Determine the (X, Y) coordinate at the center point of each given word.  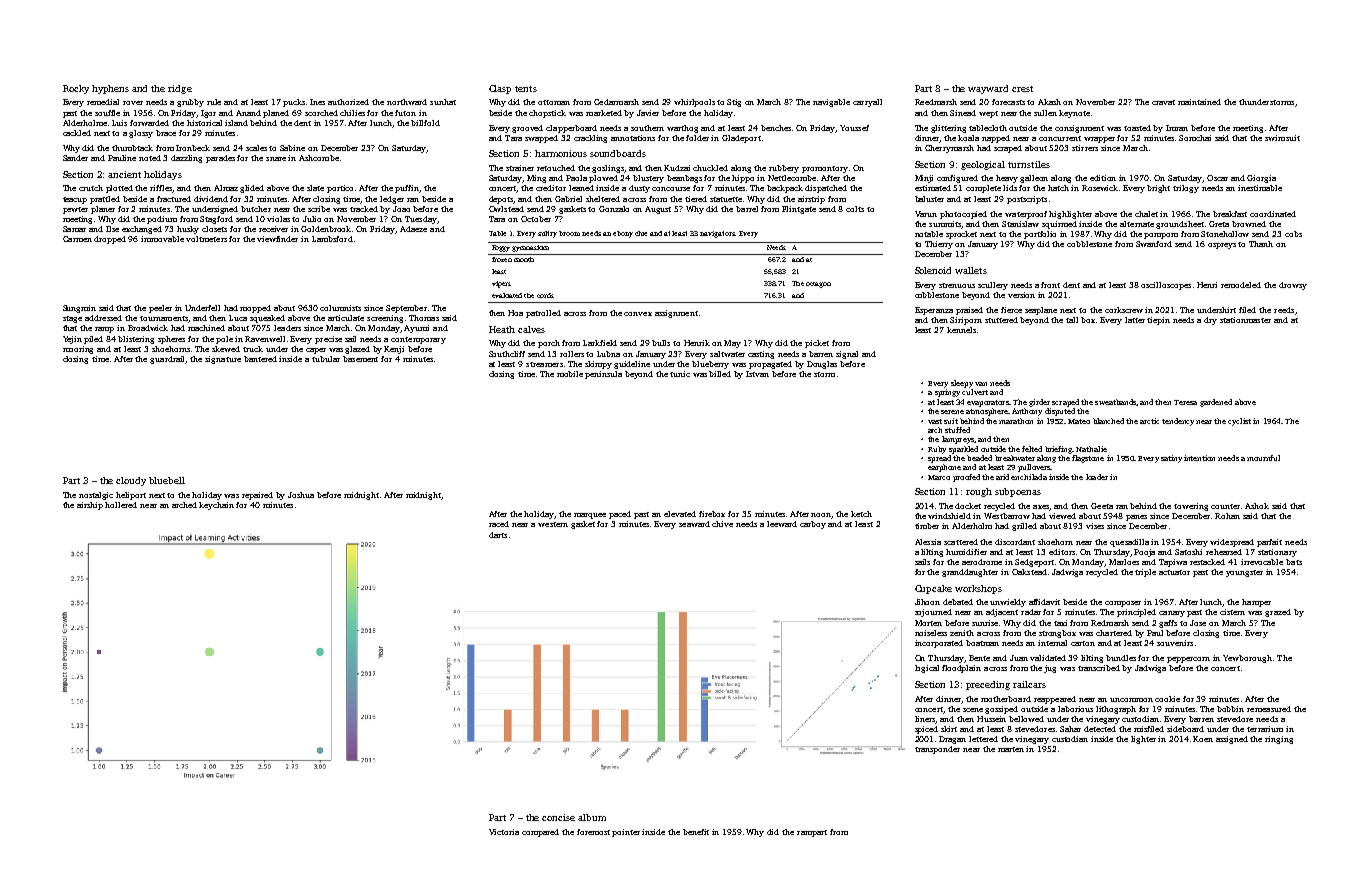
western (553, 524)
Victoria (504, 832)
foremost (593, 832)
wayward (988, 89)
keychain (216, 506)
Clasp (500, 89)
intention (1199, 458)
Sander (75, 158)
